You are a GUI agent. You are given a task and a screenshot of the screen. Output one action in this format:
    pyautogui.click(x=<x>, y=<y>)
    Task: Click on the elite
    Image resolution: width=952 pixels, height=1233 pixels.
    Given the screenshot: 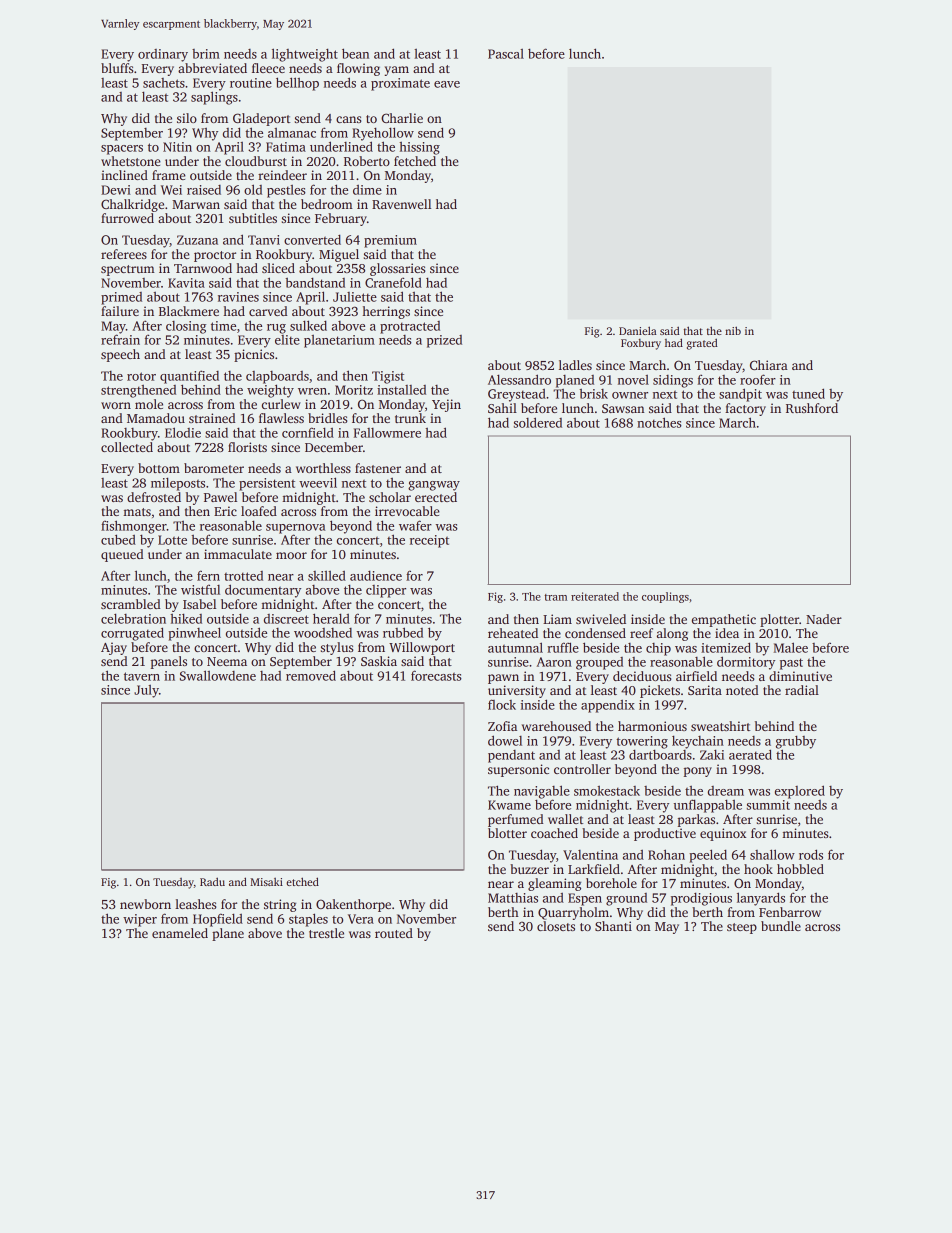 What is the action you would take?
    pyautogui.click(x=287, y=340)
